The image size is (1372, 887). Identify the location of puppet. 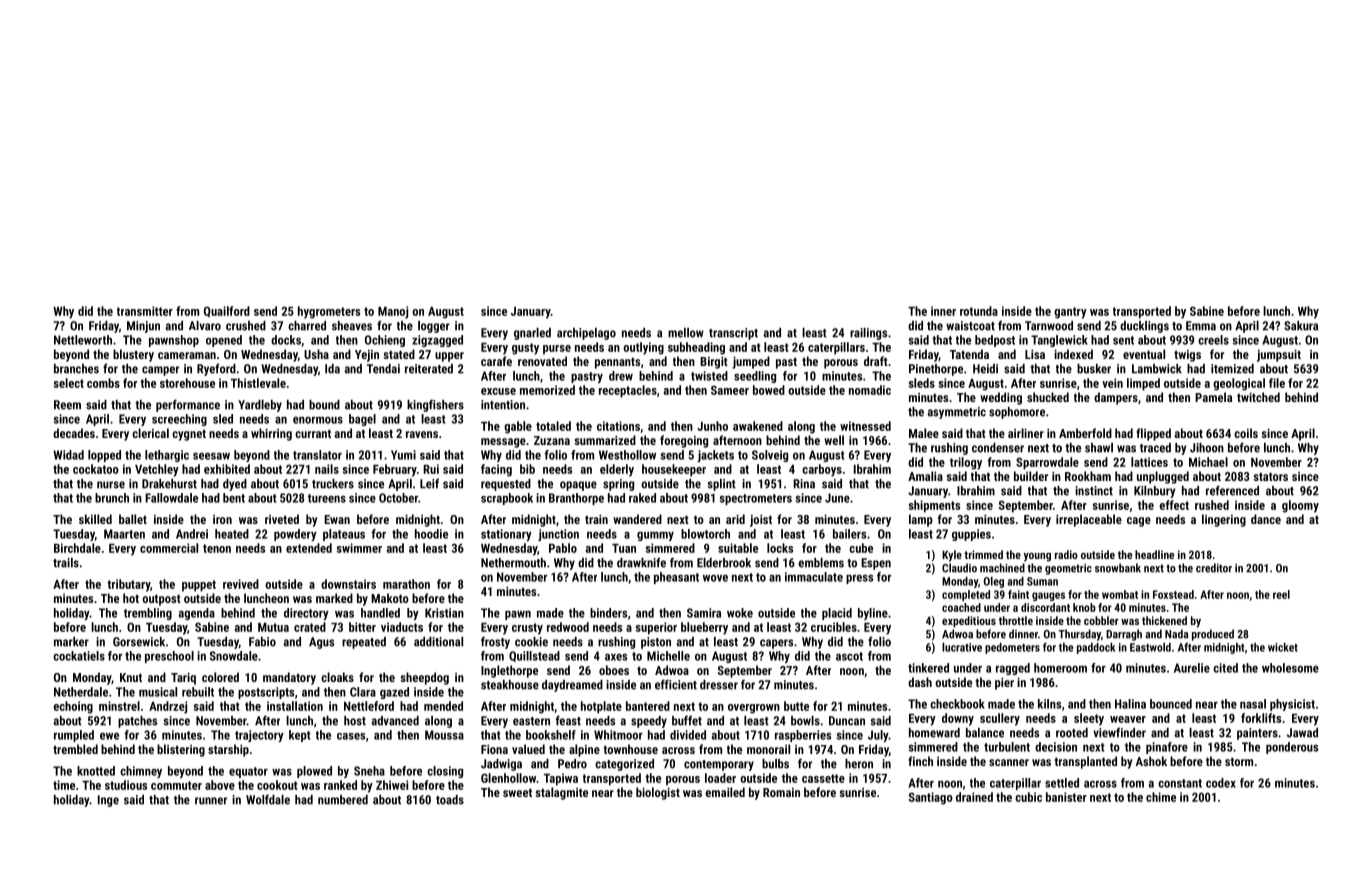
(199, 586).
